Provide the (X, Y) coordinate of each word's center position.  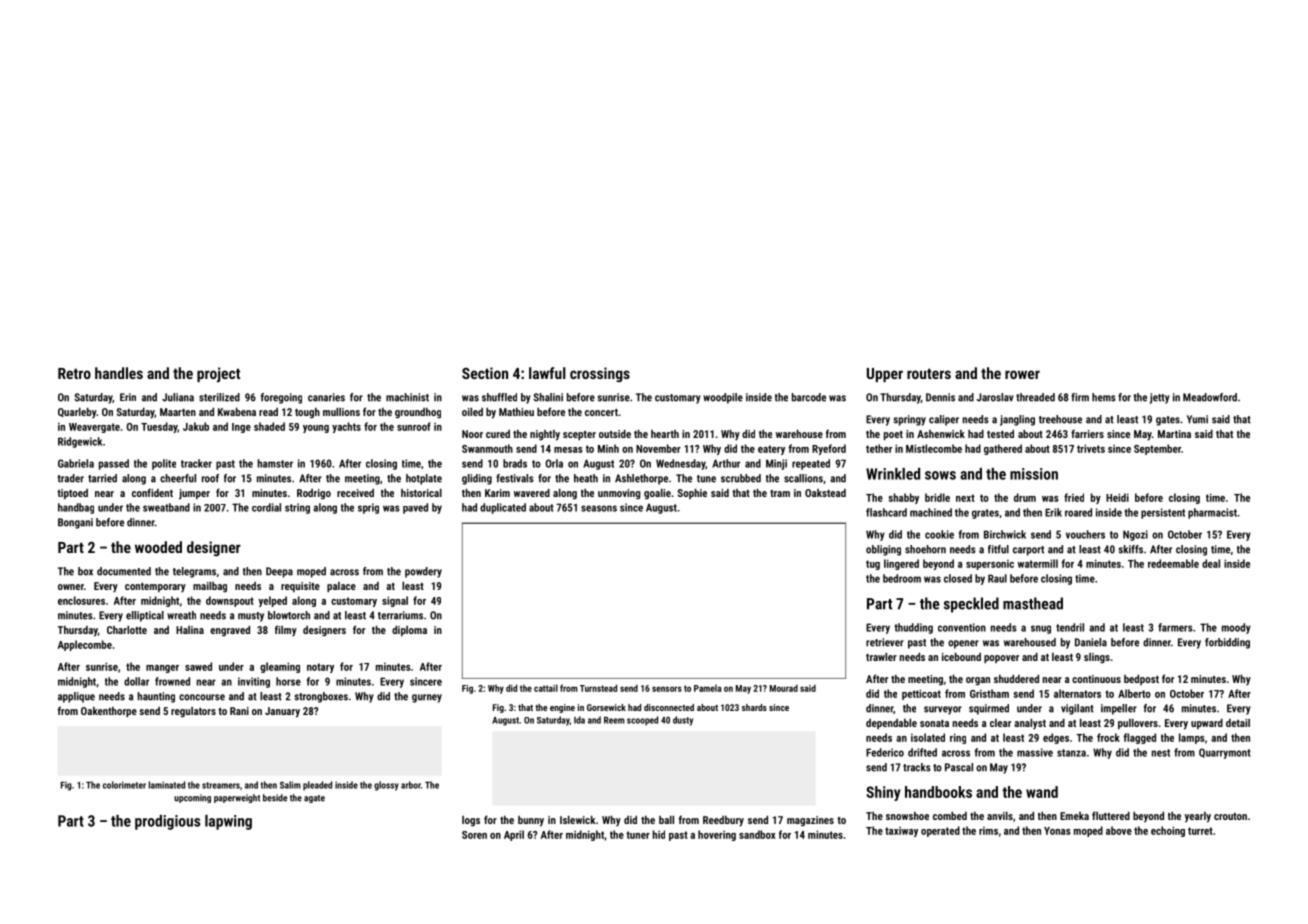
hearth (665, 434)
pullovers (1138, 724)
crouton (1230, 816)
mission (1034, 474)
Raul (997, 578)
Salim (290, 785)
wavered (532, 493)
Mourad (784, 688)
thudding (913, 628)
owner (71, 587)
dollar (136, 681)
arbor (411, 785)
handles (119, 373)
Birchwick (1005, 534)
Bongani (75, 523)
